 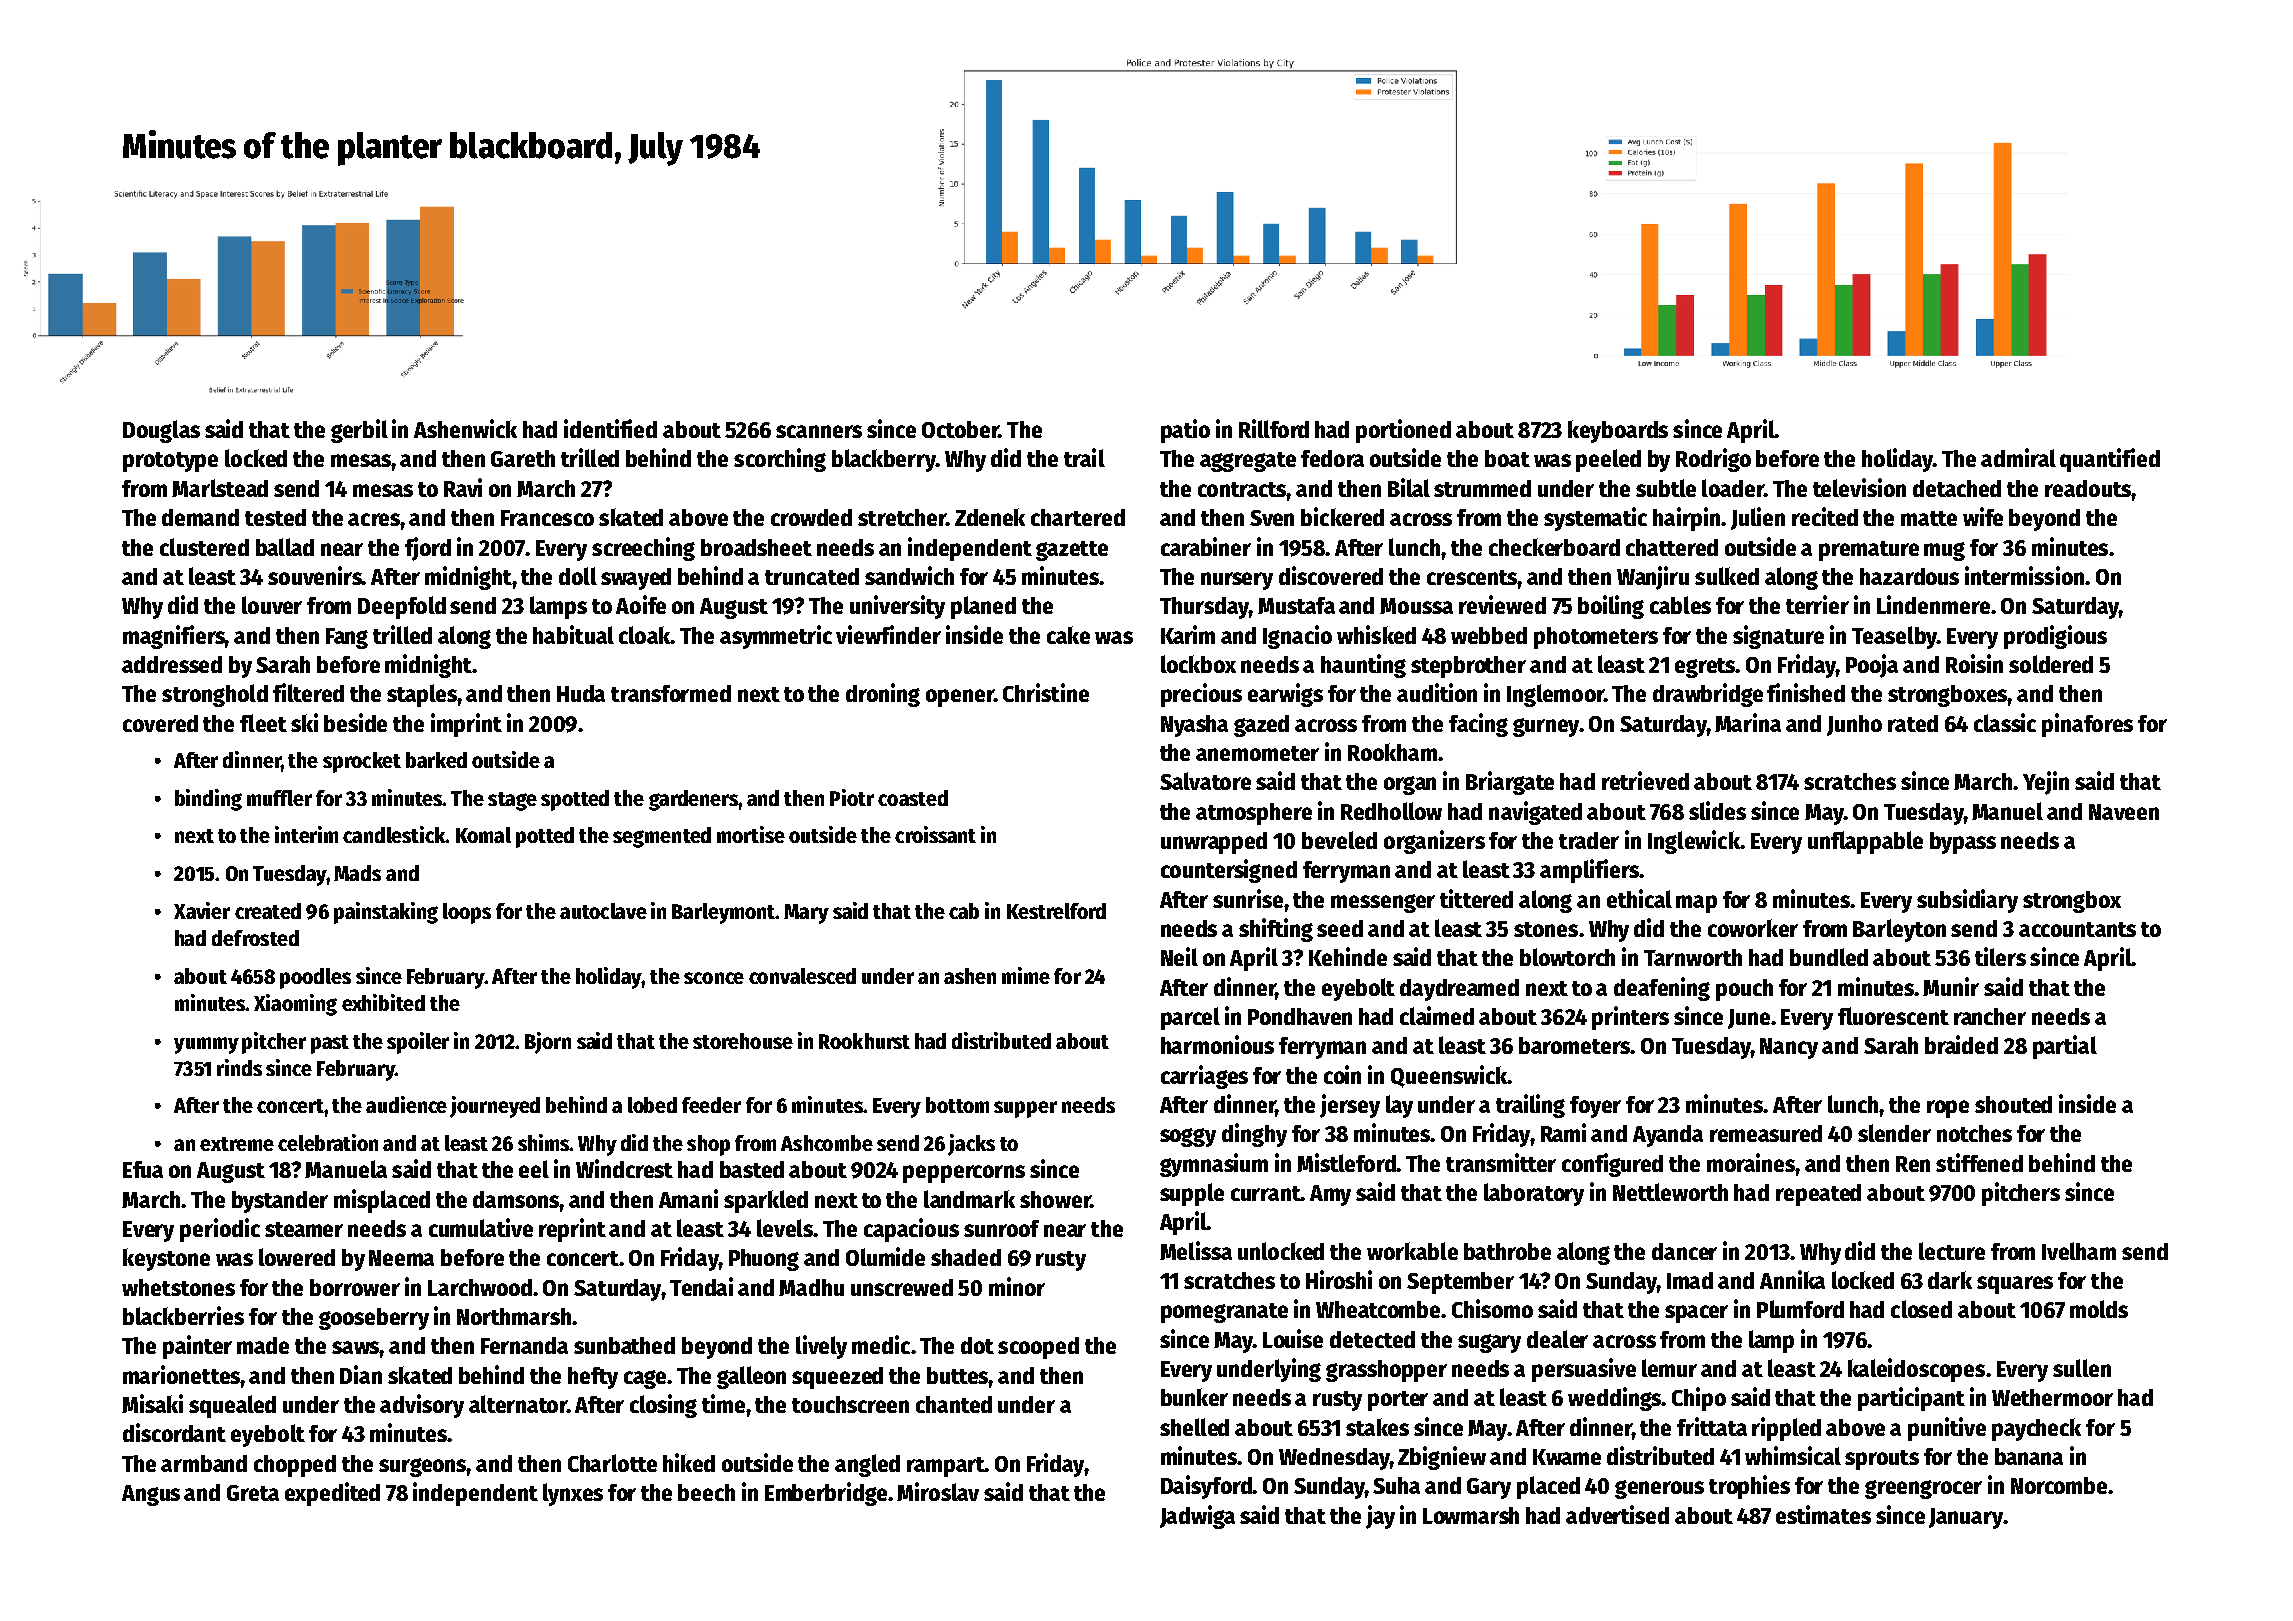 What do you see at coordinates (2024, 575) in the screenshot?
I see `intermission` at bounding box center [2024, 575].
